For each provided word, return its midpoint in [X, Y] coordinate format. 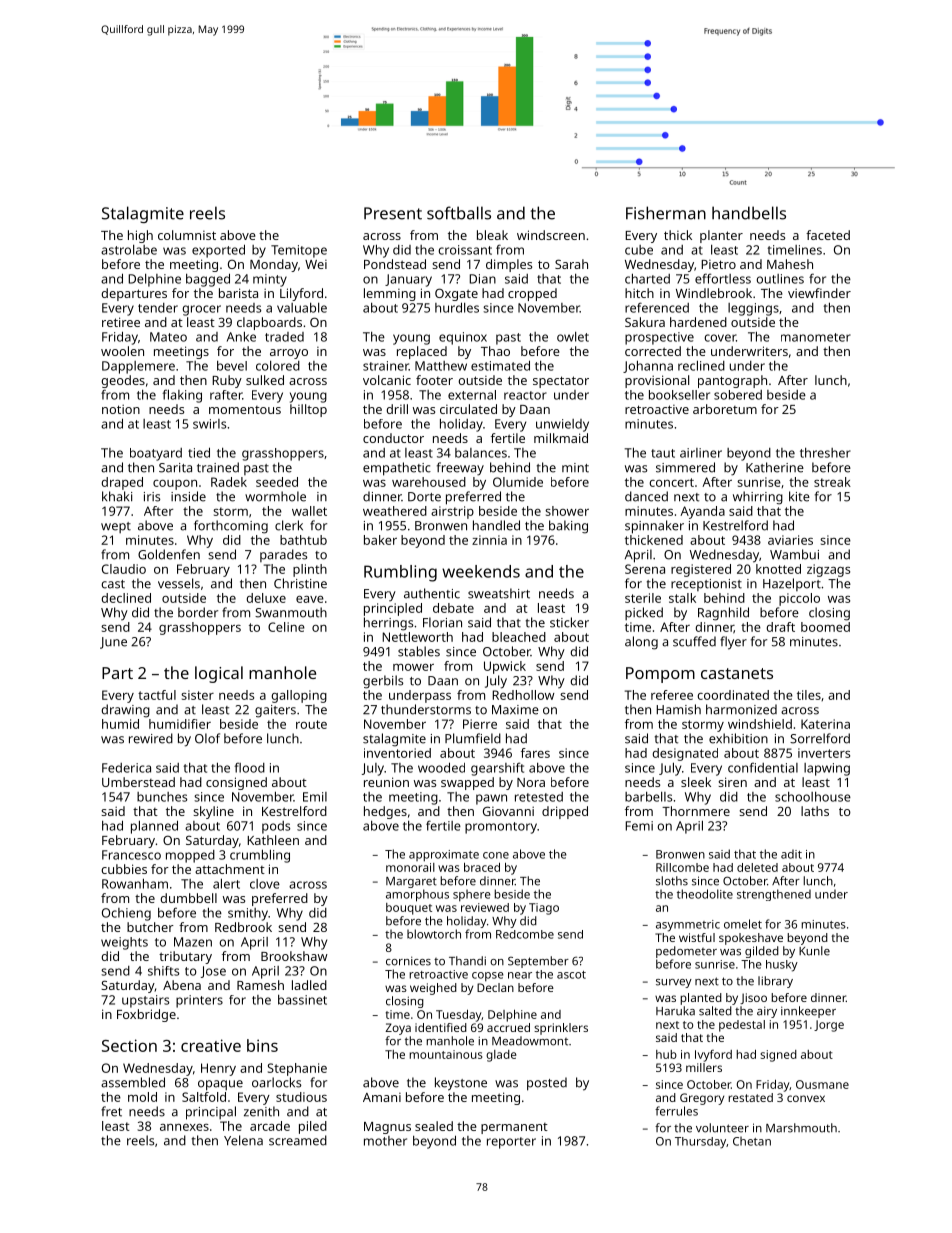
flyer [733, 643]
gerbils [383, 682]
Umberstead [138, 782]
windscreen [551, 235]
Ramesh [260, 985]
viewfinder [819, 293]
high [140, 236]
